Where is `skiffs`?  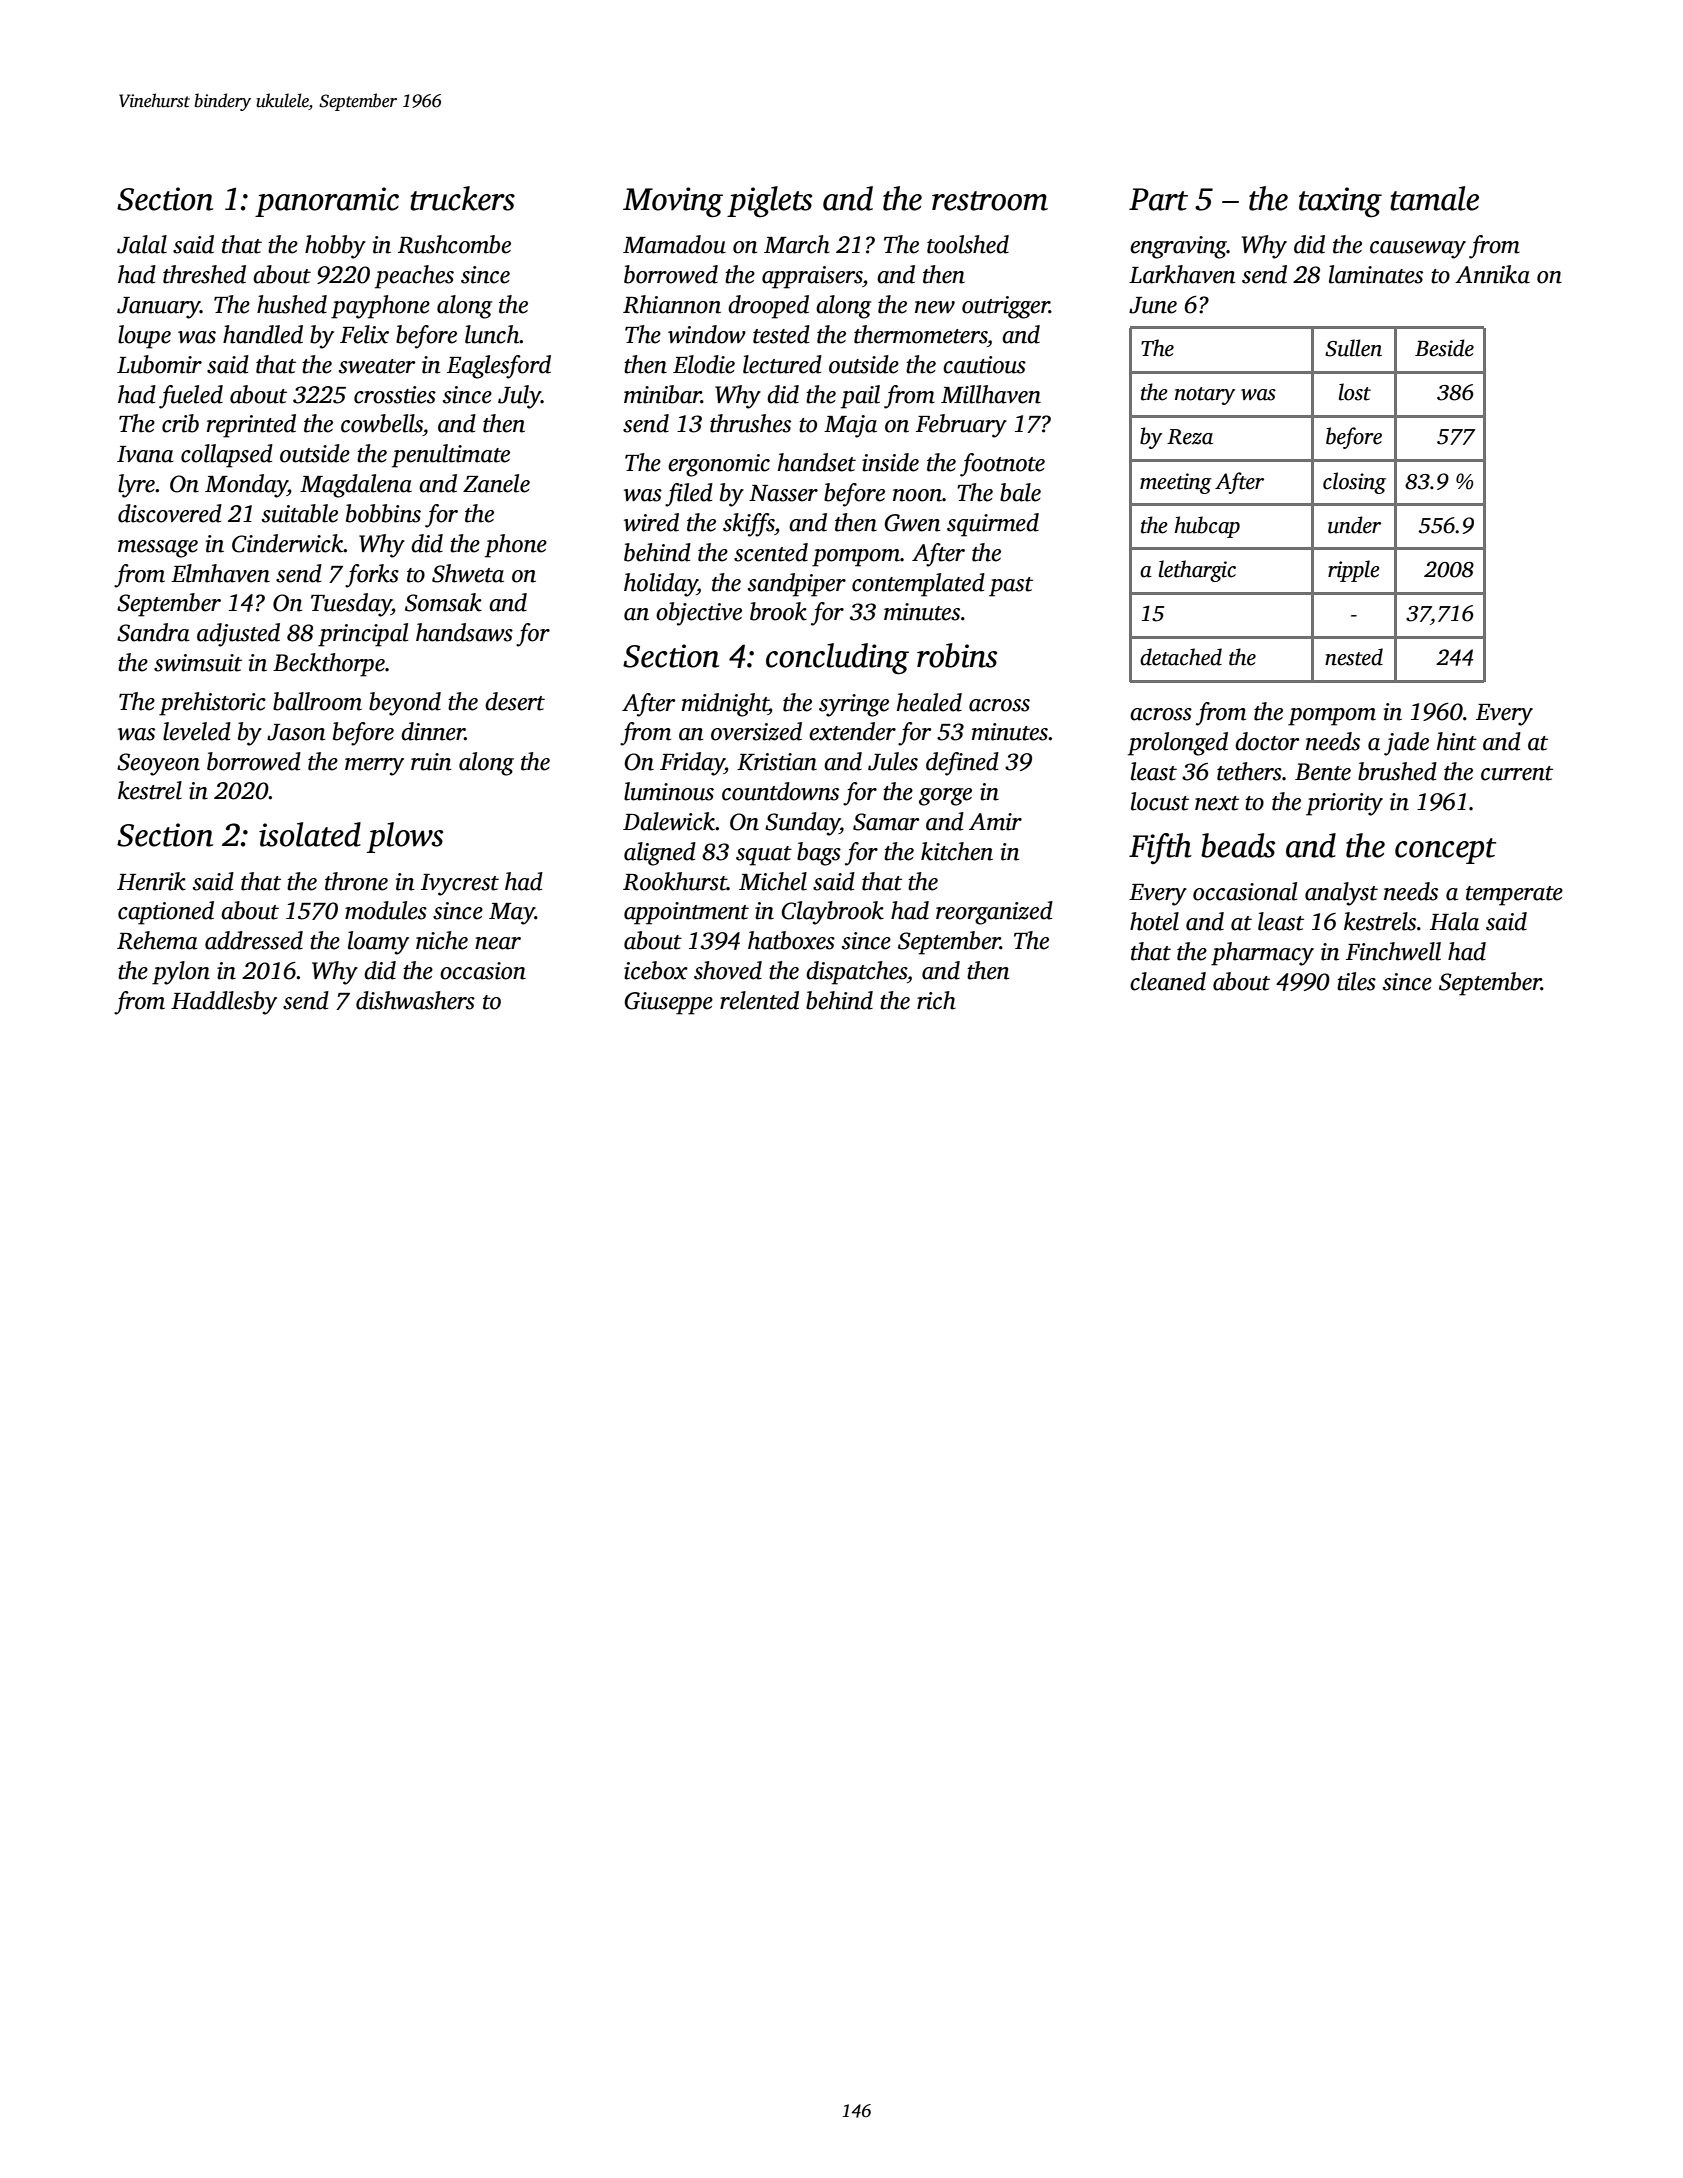 skiffs is located at coordinates (748, 525).
